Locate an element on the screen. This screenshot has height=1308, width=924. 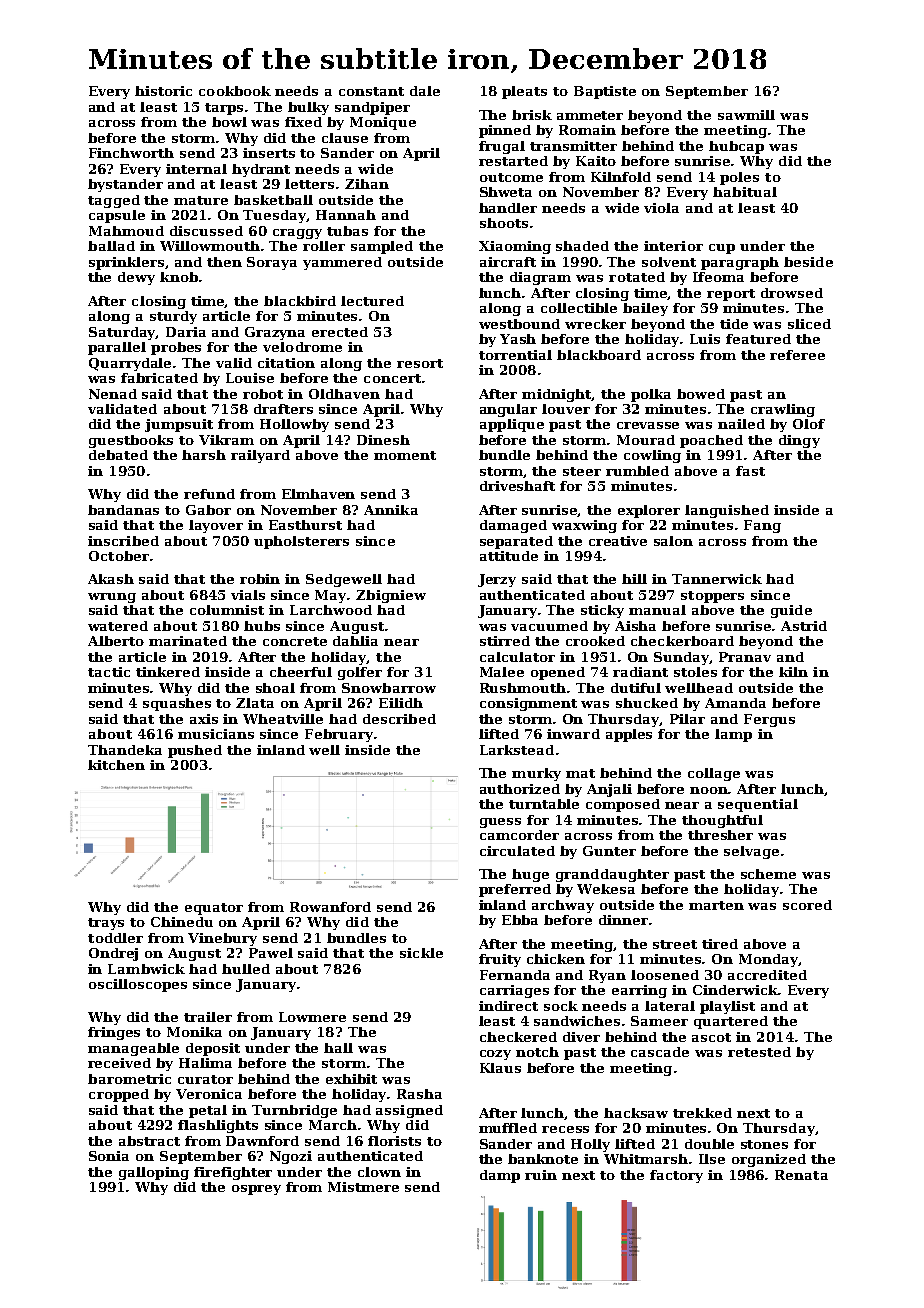
crawling is located at coordinates (783, 410).
